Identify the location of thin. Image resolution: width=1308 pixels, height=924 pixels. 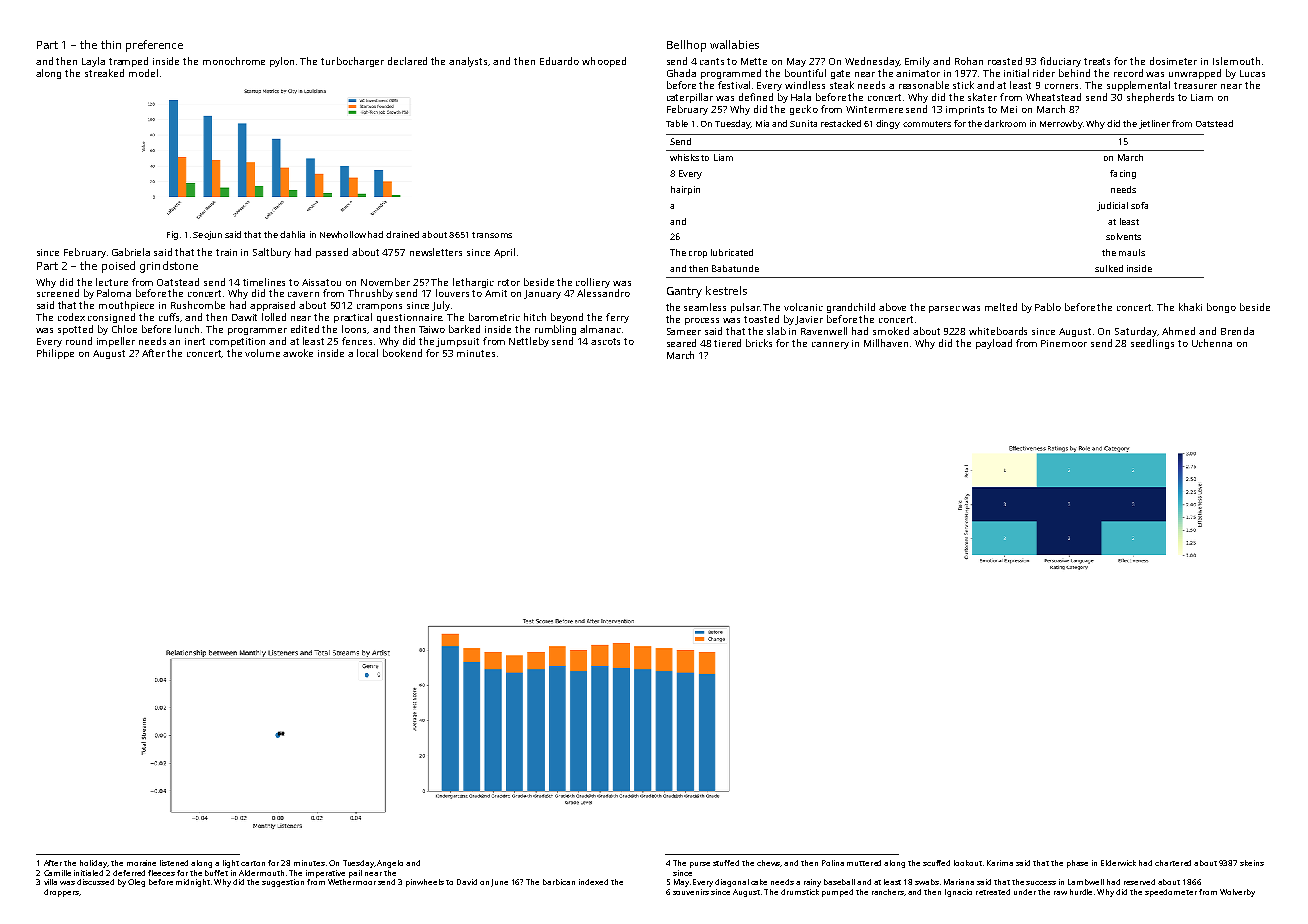
(111, 44).
